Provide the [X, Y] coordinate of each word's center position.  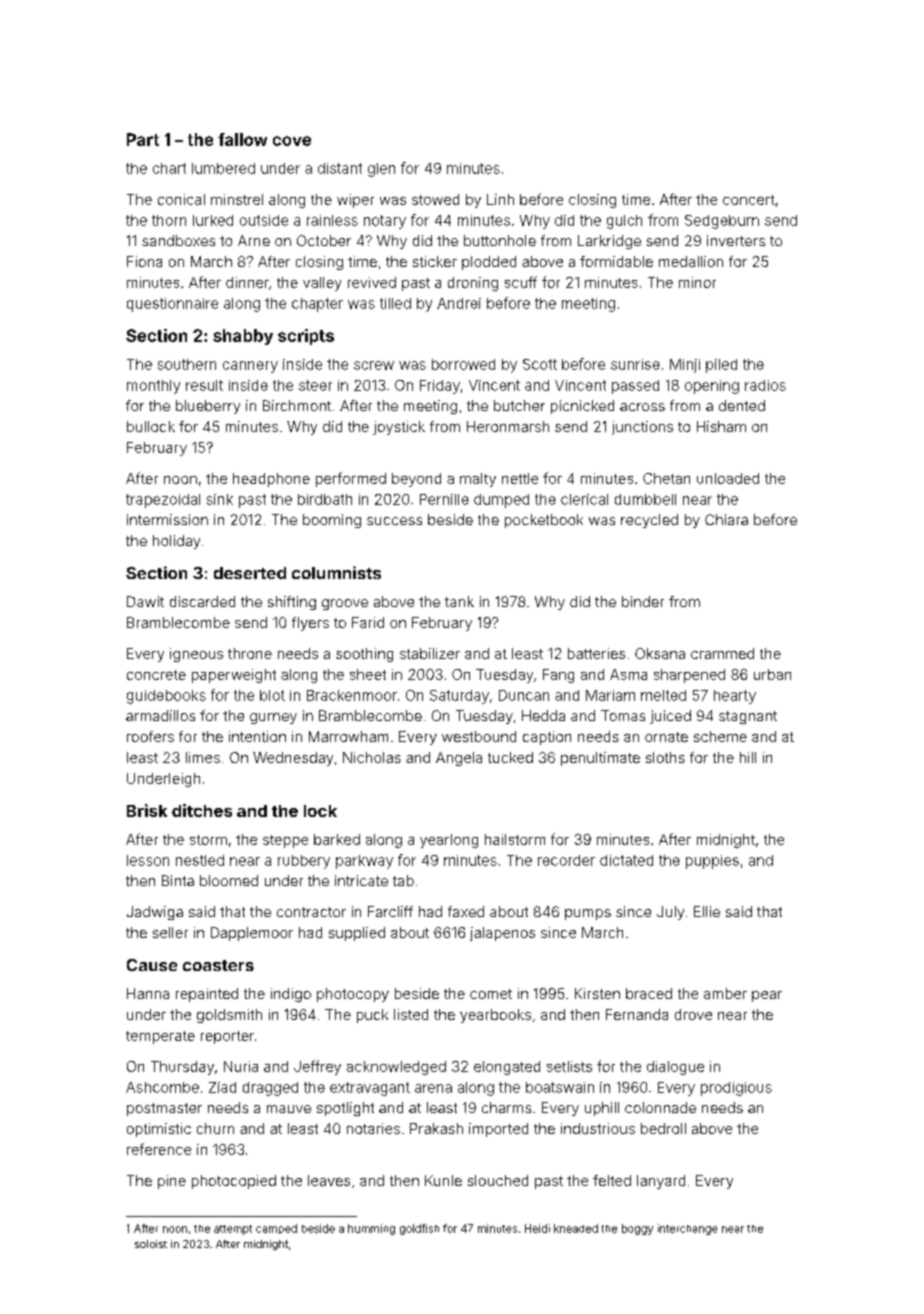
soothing [364, 655]
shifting [292, 603]
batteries [596, 653]
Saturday [459, 697]
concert [749, 200]
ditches [202, 810]
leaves [329, 1180]
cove [292, 141]
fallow [242, 139]
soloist [151, 1244]
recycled [649, 521]
